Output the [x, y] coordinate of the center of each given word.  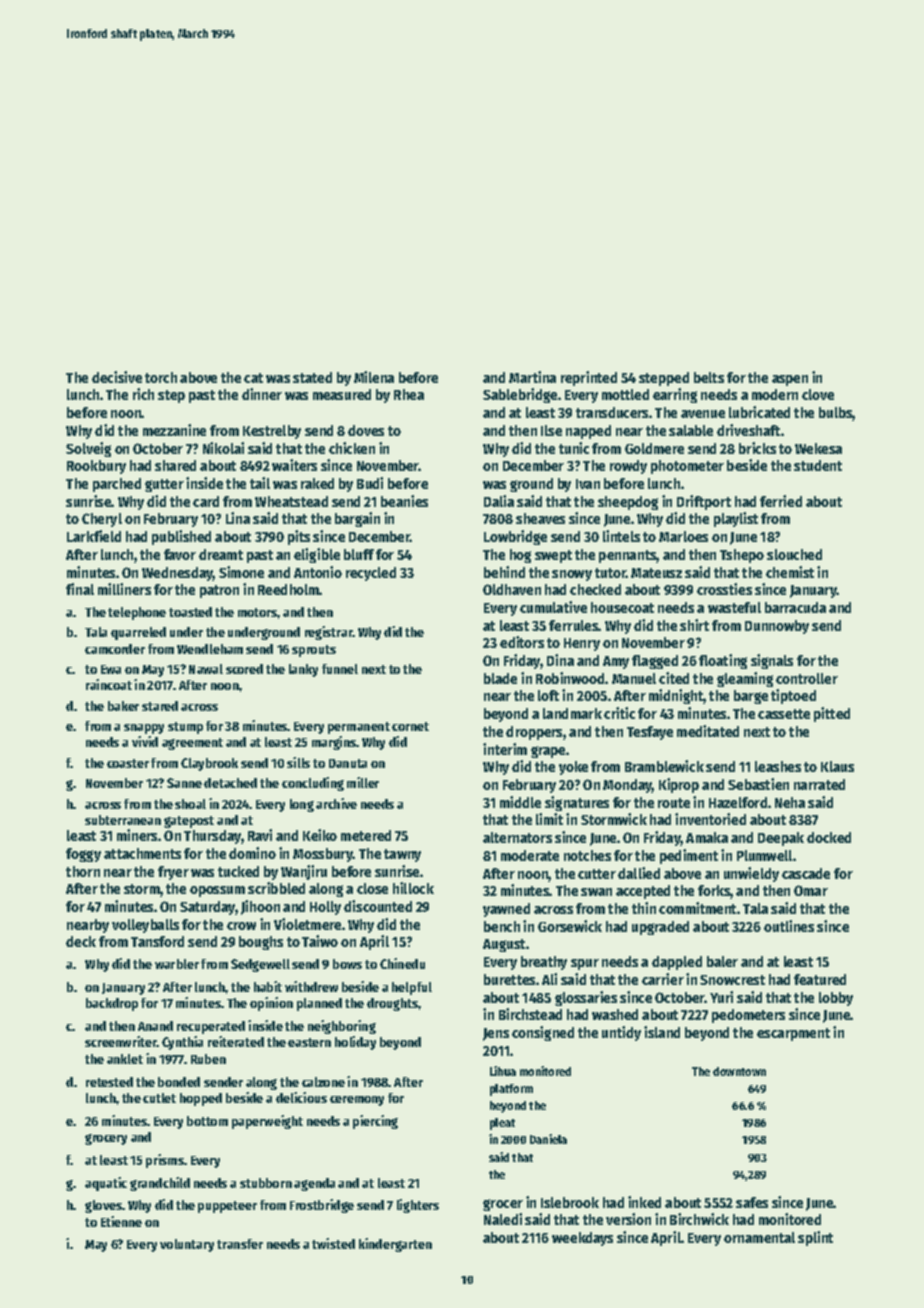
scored [244, 669]
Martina [532, 377]
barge [751, 697]
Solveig [88, 449]
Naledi [503, 1219]
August [504, 945]
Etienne [121, 1221]
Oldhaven [512, 589]
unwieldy [751, 874]
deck [81, 941]
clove [818, 394]
